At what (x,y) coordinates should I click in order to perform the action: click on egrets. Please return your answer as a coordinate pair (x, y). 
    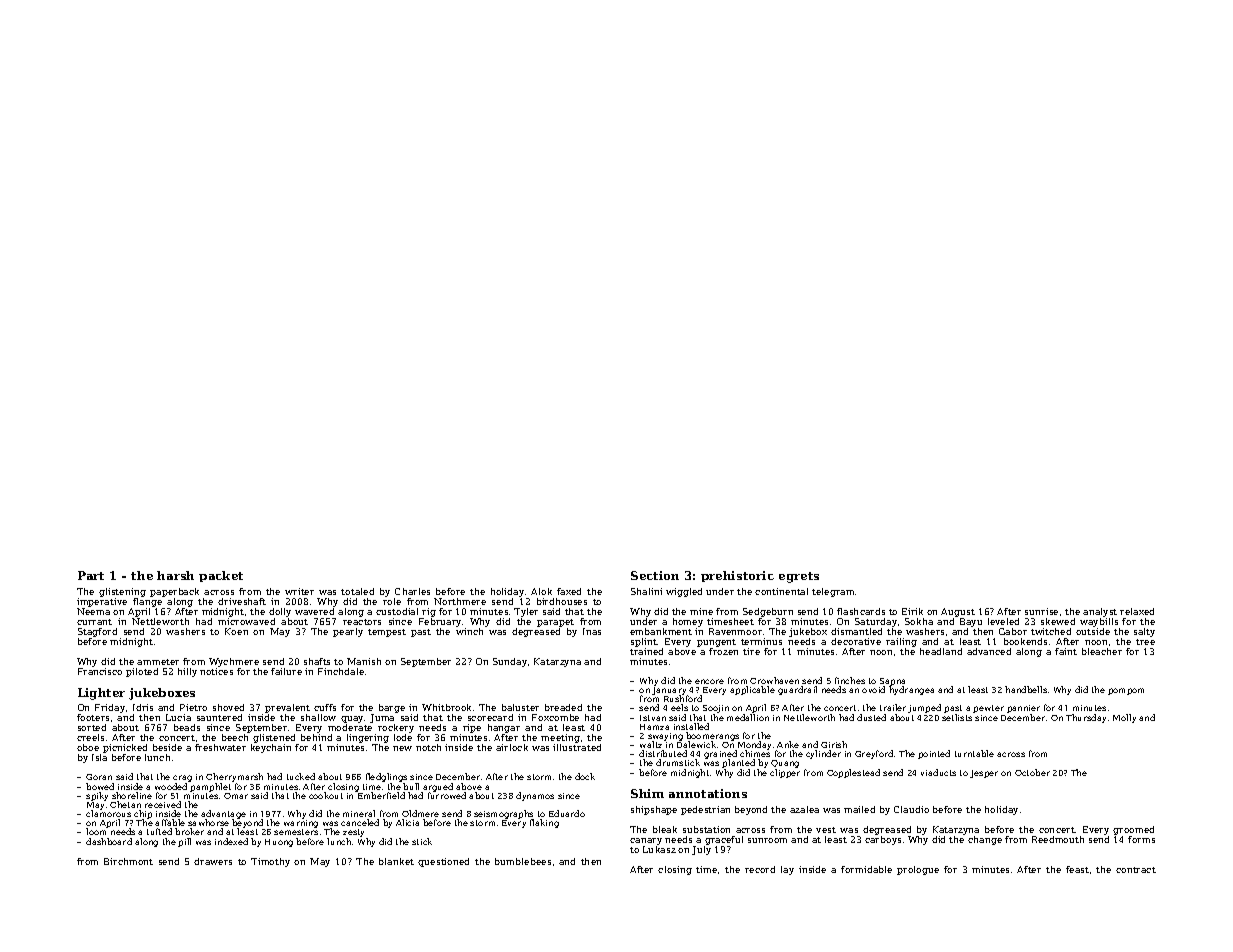
    Looking at the image, I should click on (799, 577).
